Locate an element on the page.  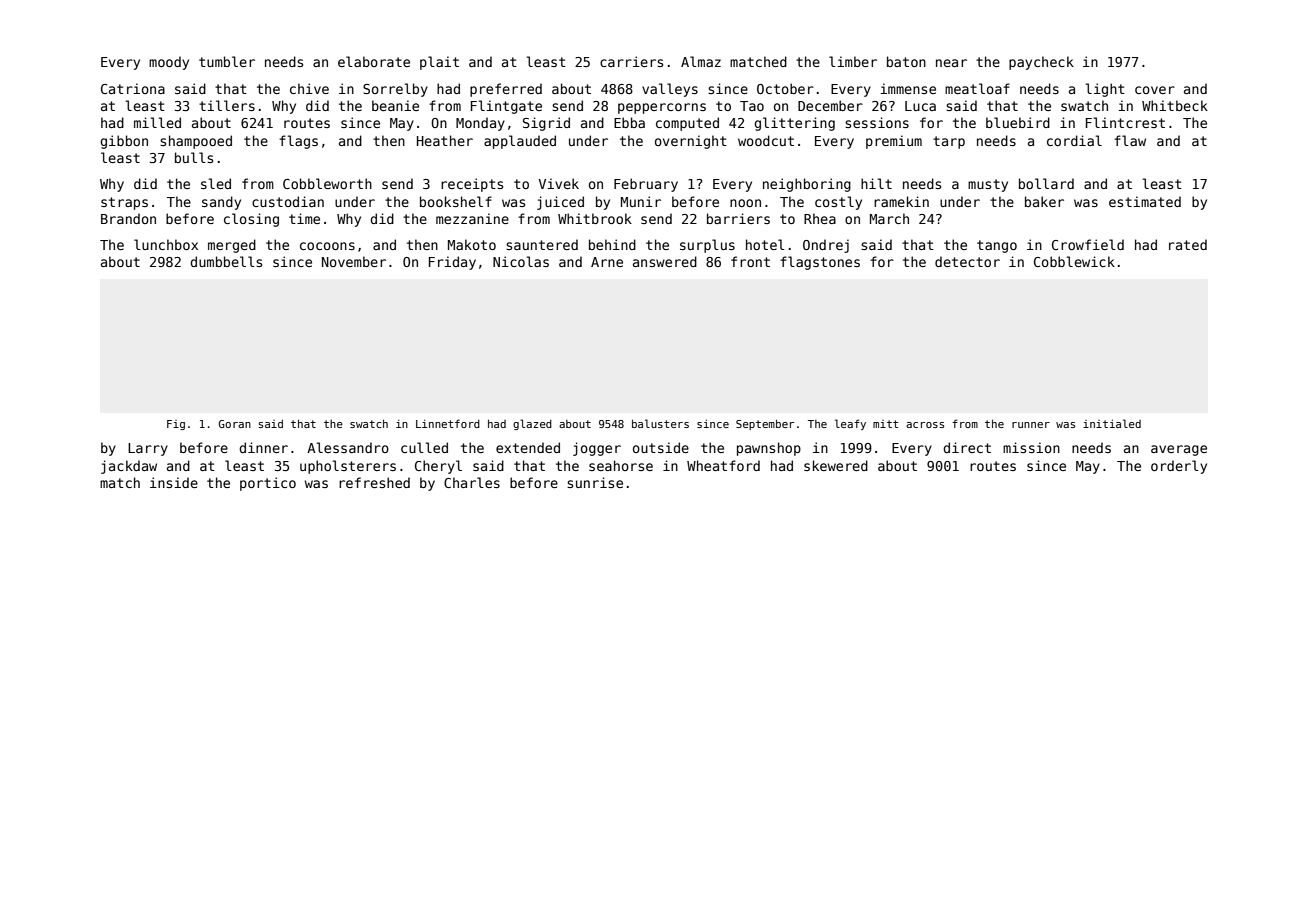
Linnetford is located at coordinates (448, 423).
